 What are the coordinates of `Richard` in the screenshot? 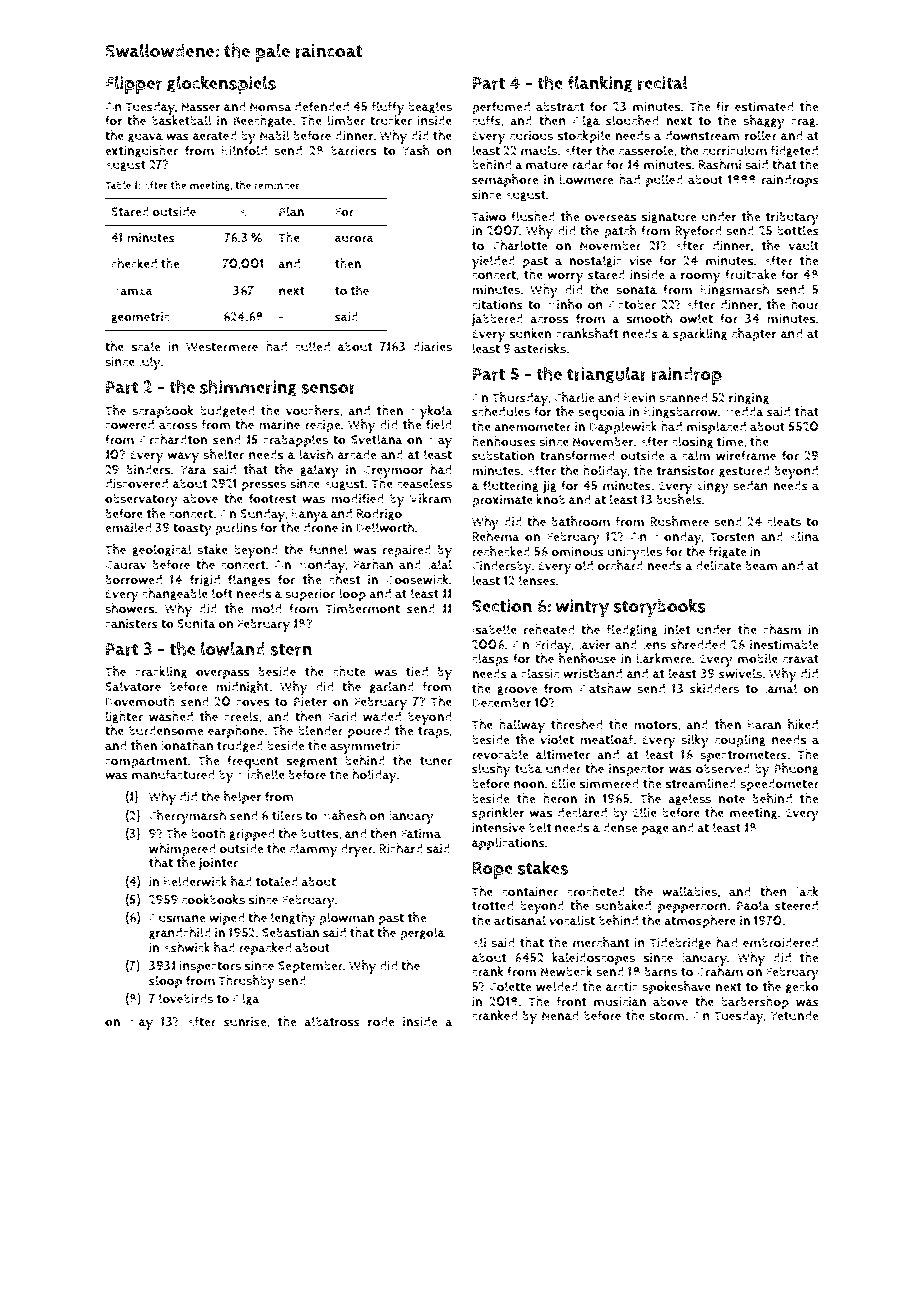 It's located at (401, 848).
